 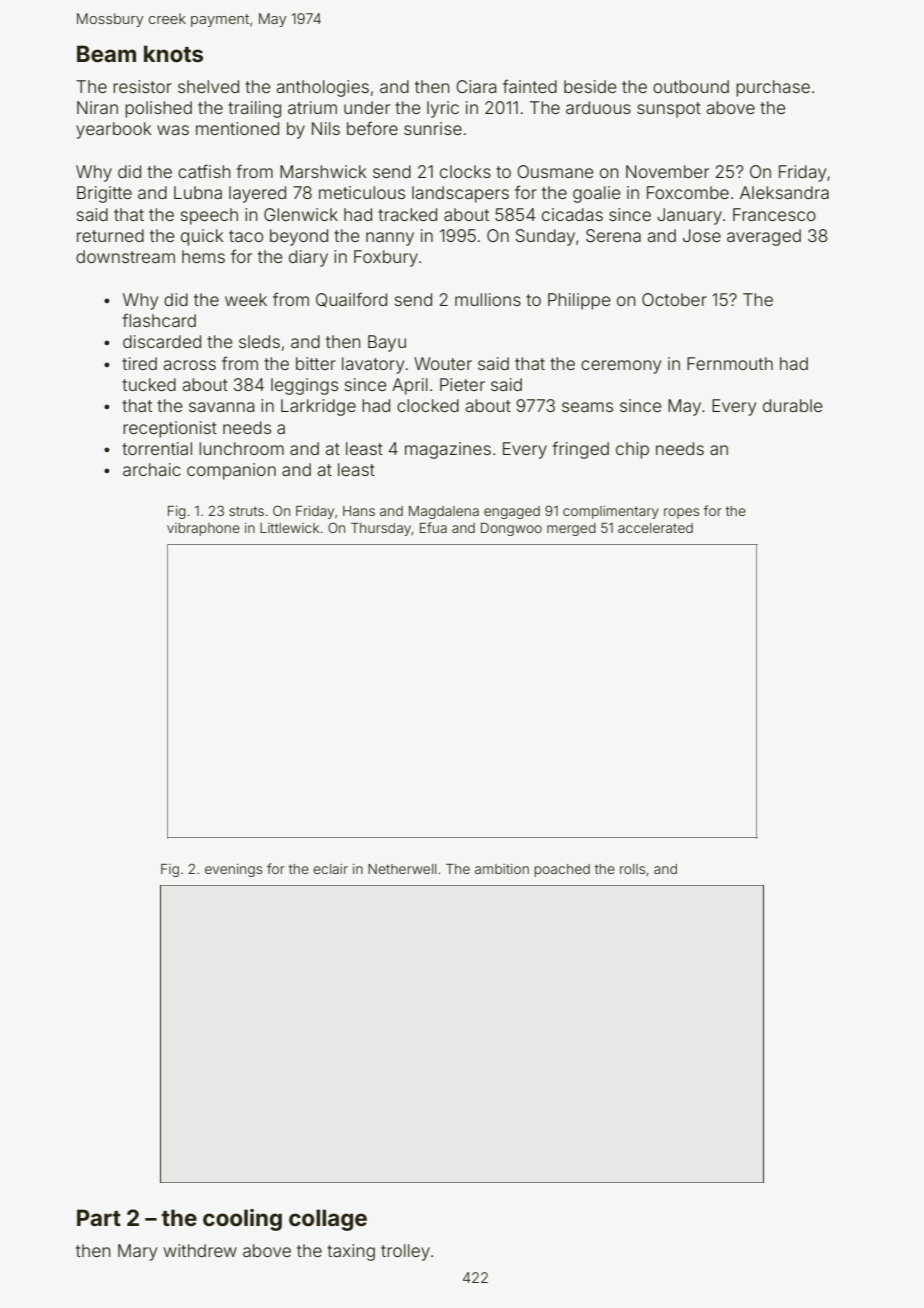 What do you see at coordinates (322, 88) in the screenshot?
I see `anthologies` at bounding box center [322, 88].
